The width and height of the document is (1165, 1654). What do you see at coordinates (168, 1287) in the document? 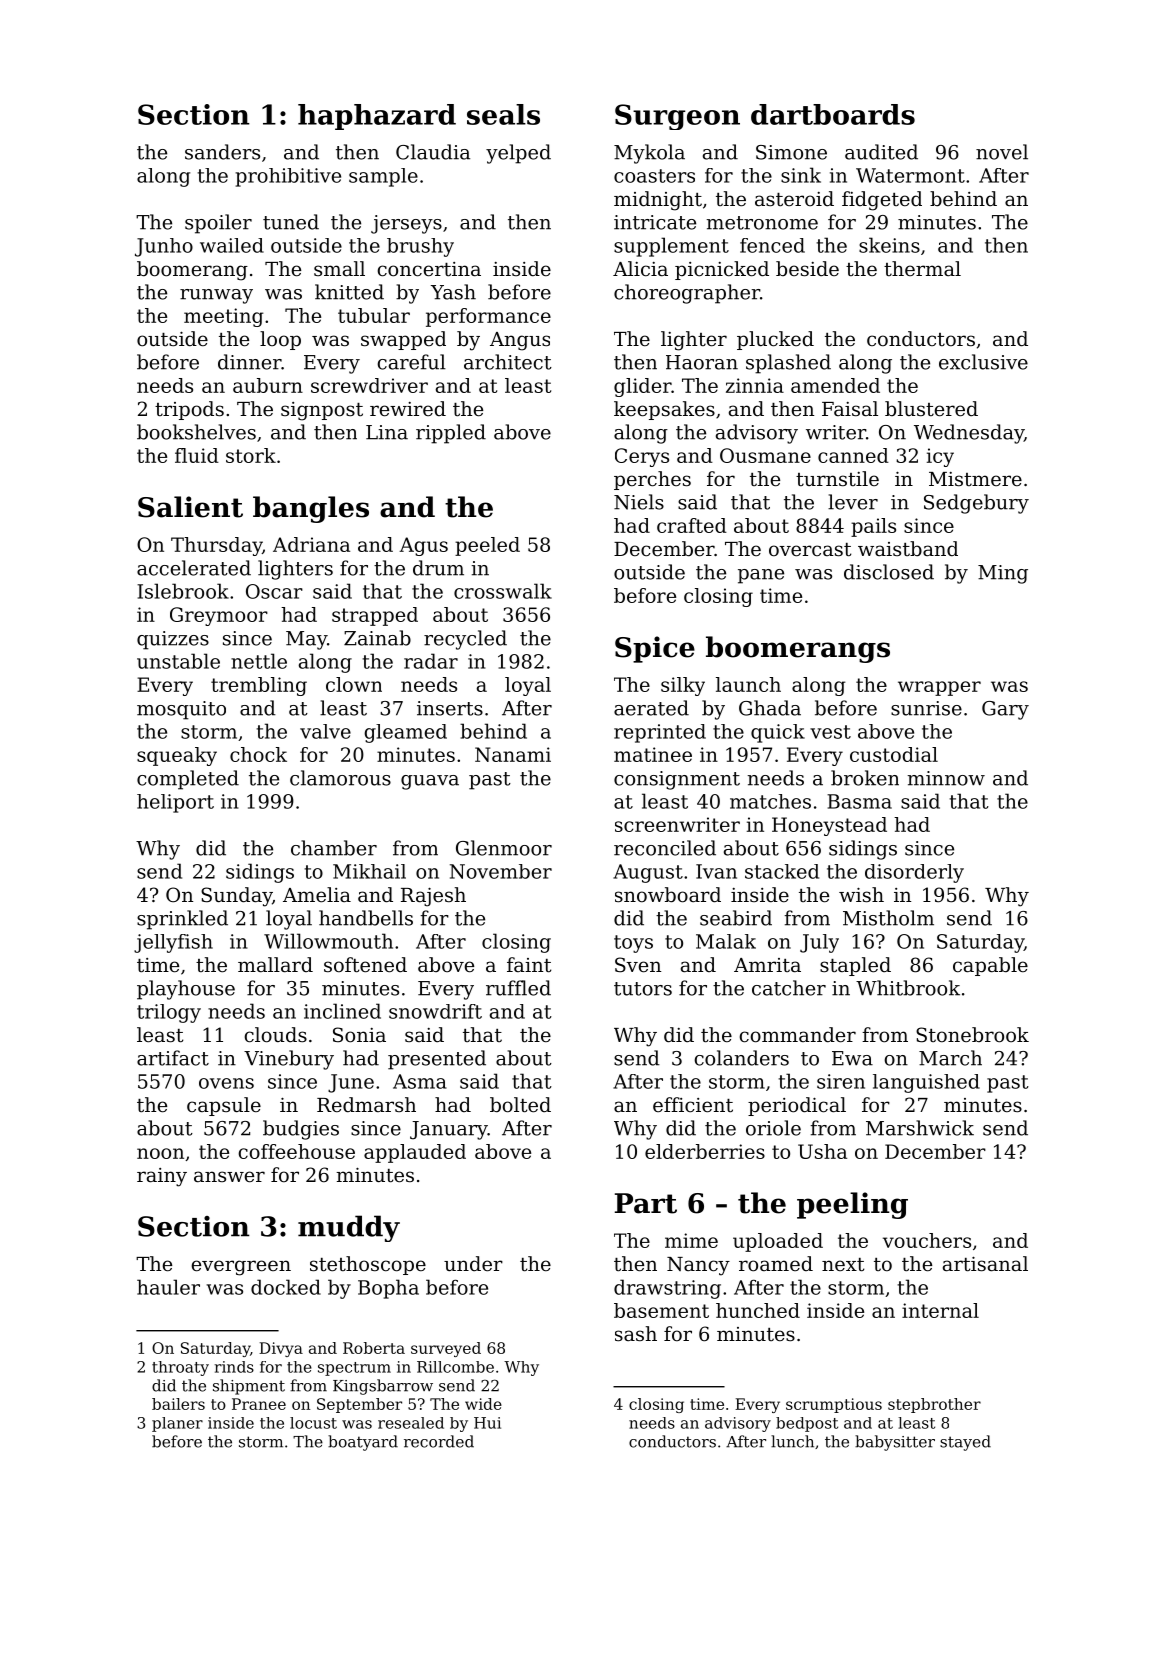
I see `hauler` at bounding box center [168, 1287].
